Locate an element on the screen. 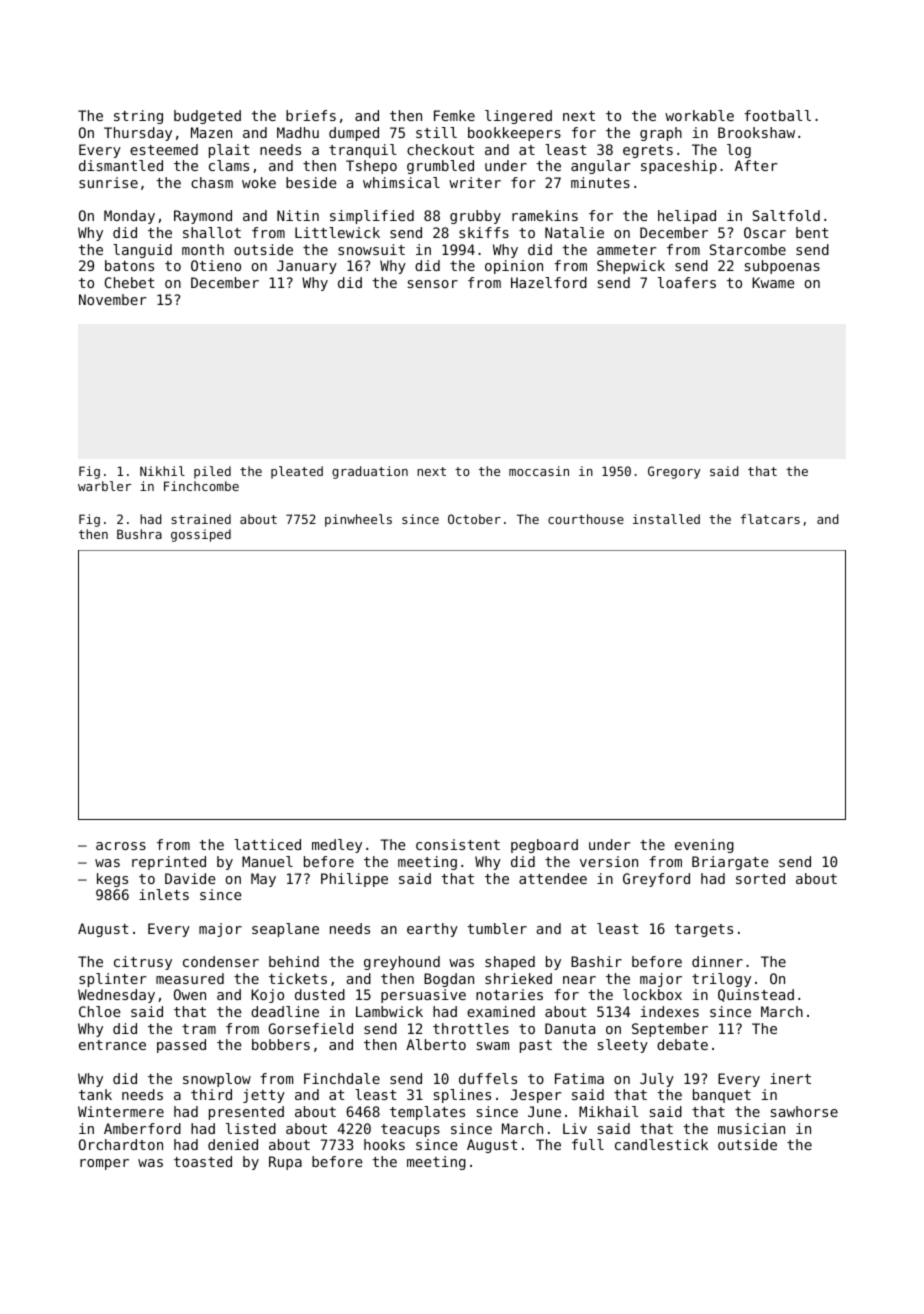 The height and width of the screenshot is (1314, 924). hooks is located at coordinates (384, 1144).
